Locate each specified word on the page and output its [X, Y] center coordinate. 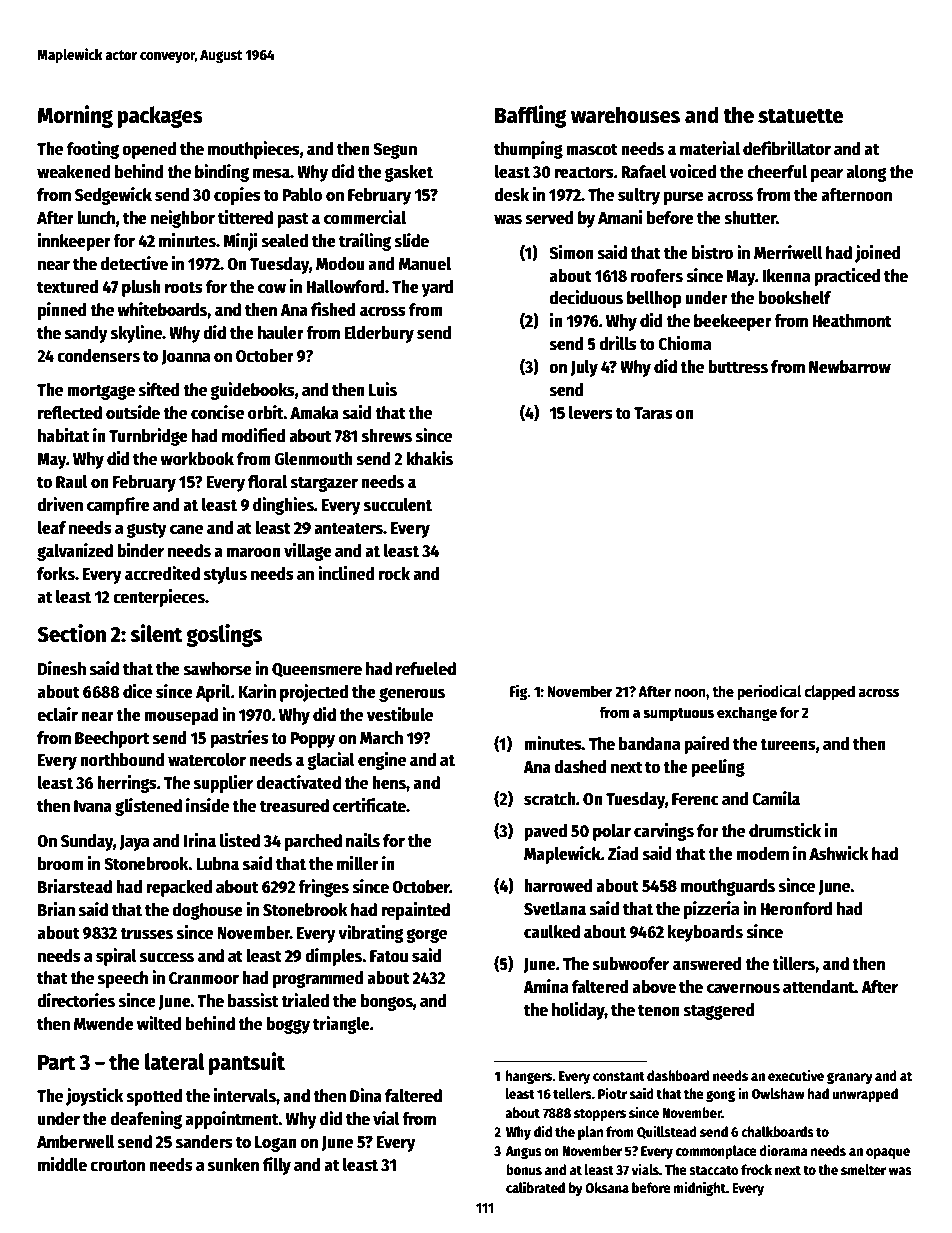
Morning [75, 116]
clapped [829, 693]
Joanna [185, 357]
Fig [519, 692]
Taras [653, 413]
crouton [117, 1165]
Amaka [314, 413]
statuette [800, 116]
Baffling [531, 116]
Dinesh [62, 668]
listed [240, 840]
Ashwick [839, 853]
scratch [550, 799]
